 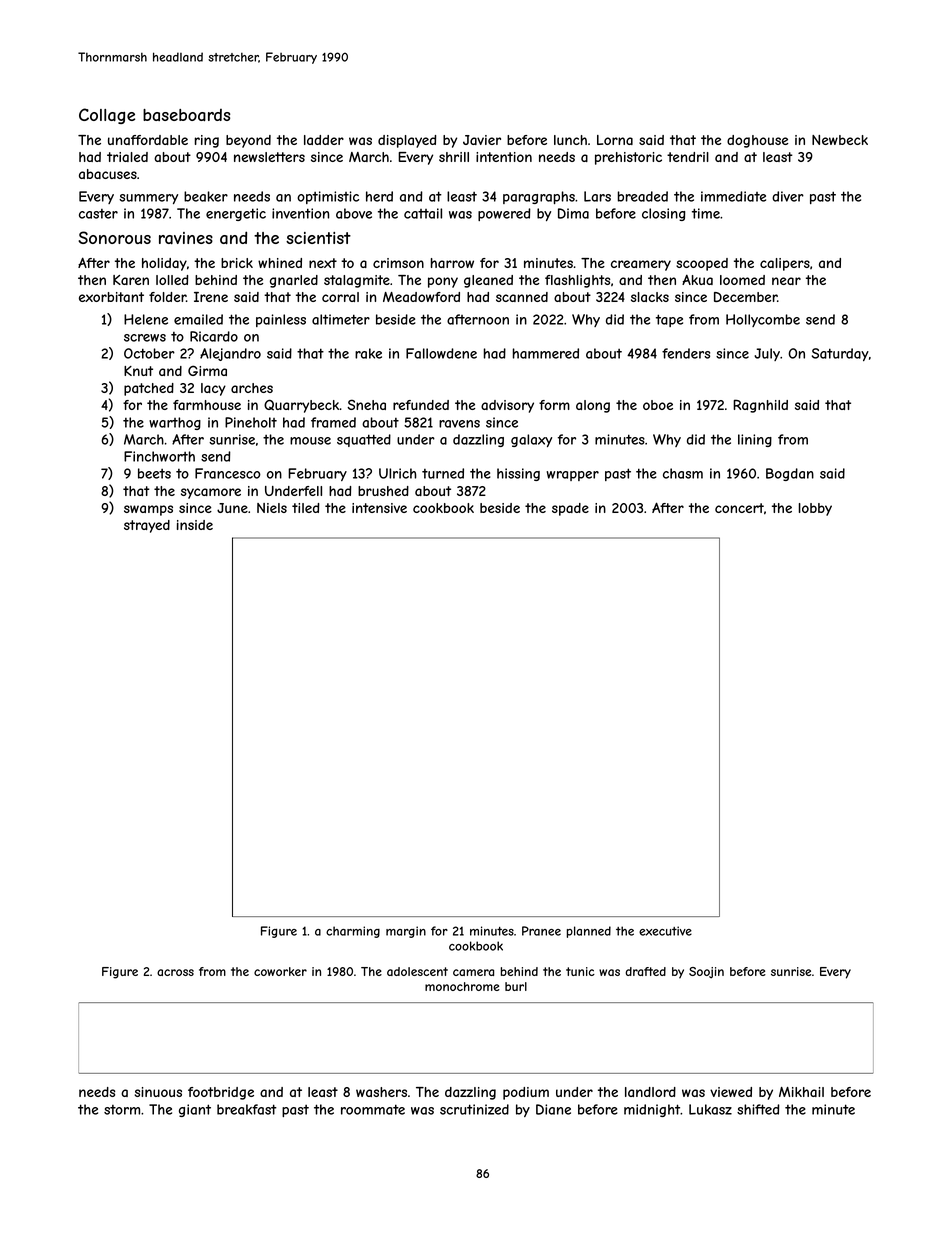 I want to click on Pranee, so click(x=541, y=931).
